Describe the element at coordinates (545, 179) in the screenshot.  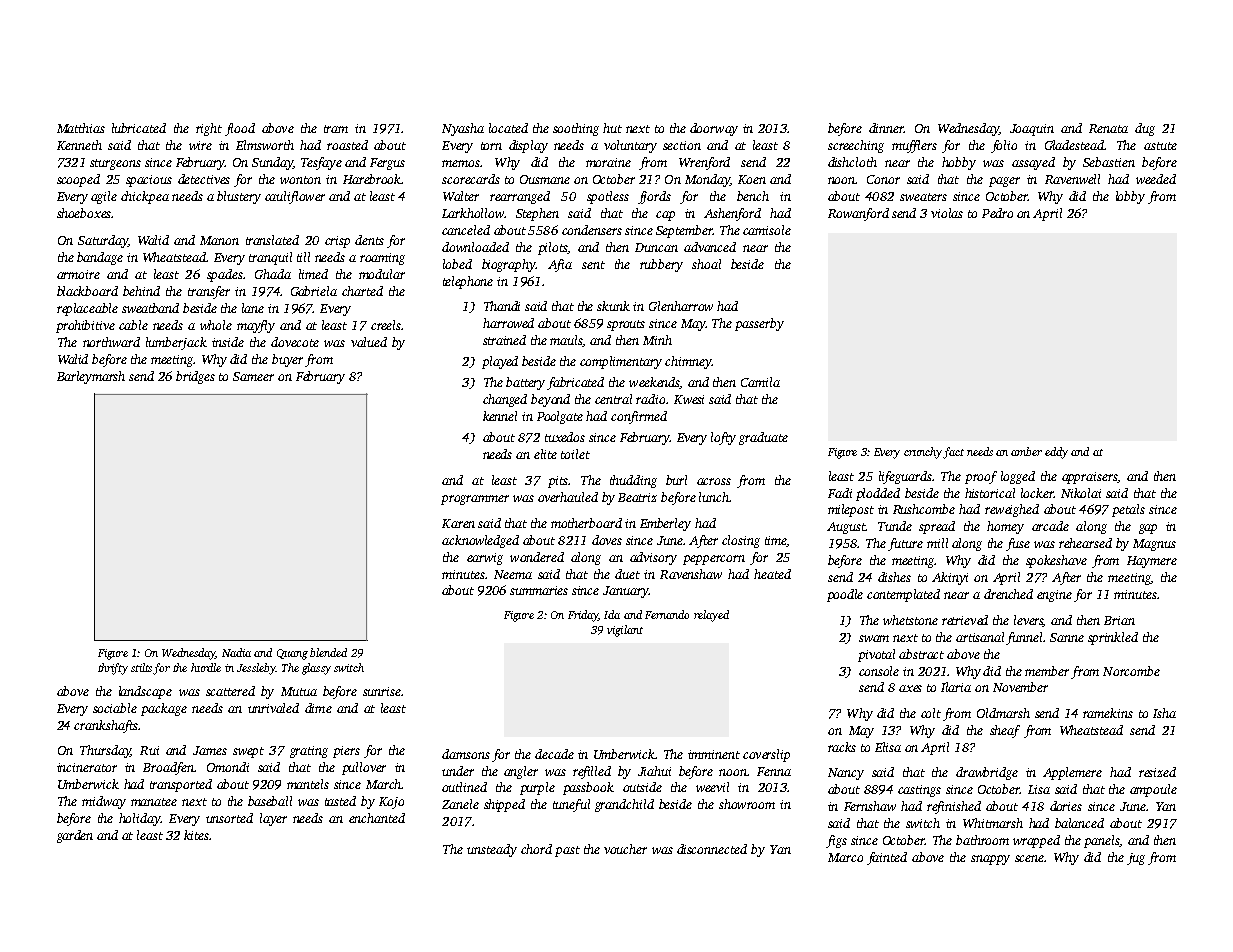
I see `Ousmane` at that location.
